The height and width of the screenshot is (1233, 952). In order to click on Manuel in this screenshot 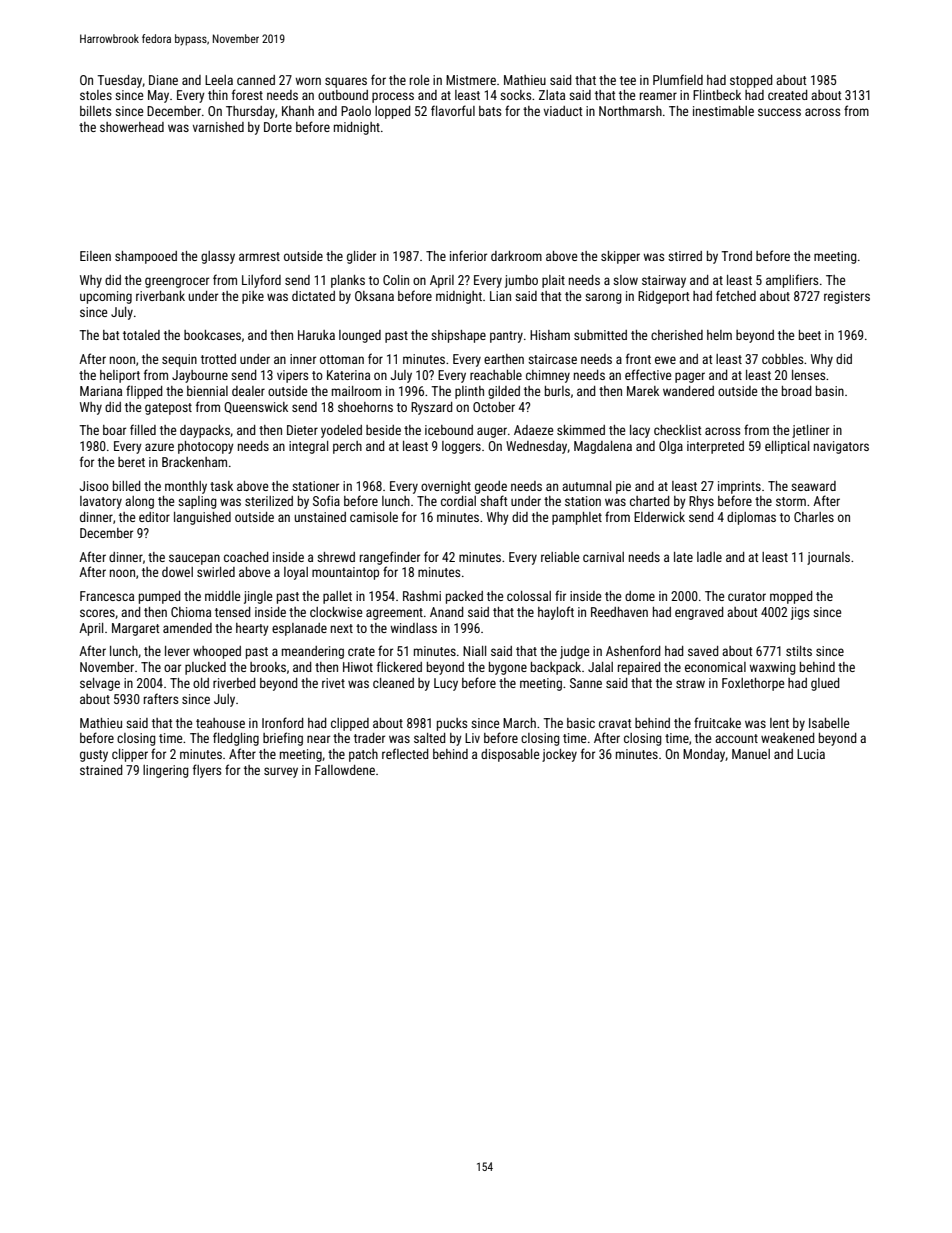, I will do `click(751, 754)`.
